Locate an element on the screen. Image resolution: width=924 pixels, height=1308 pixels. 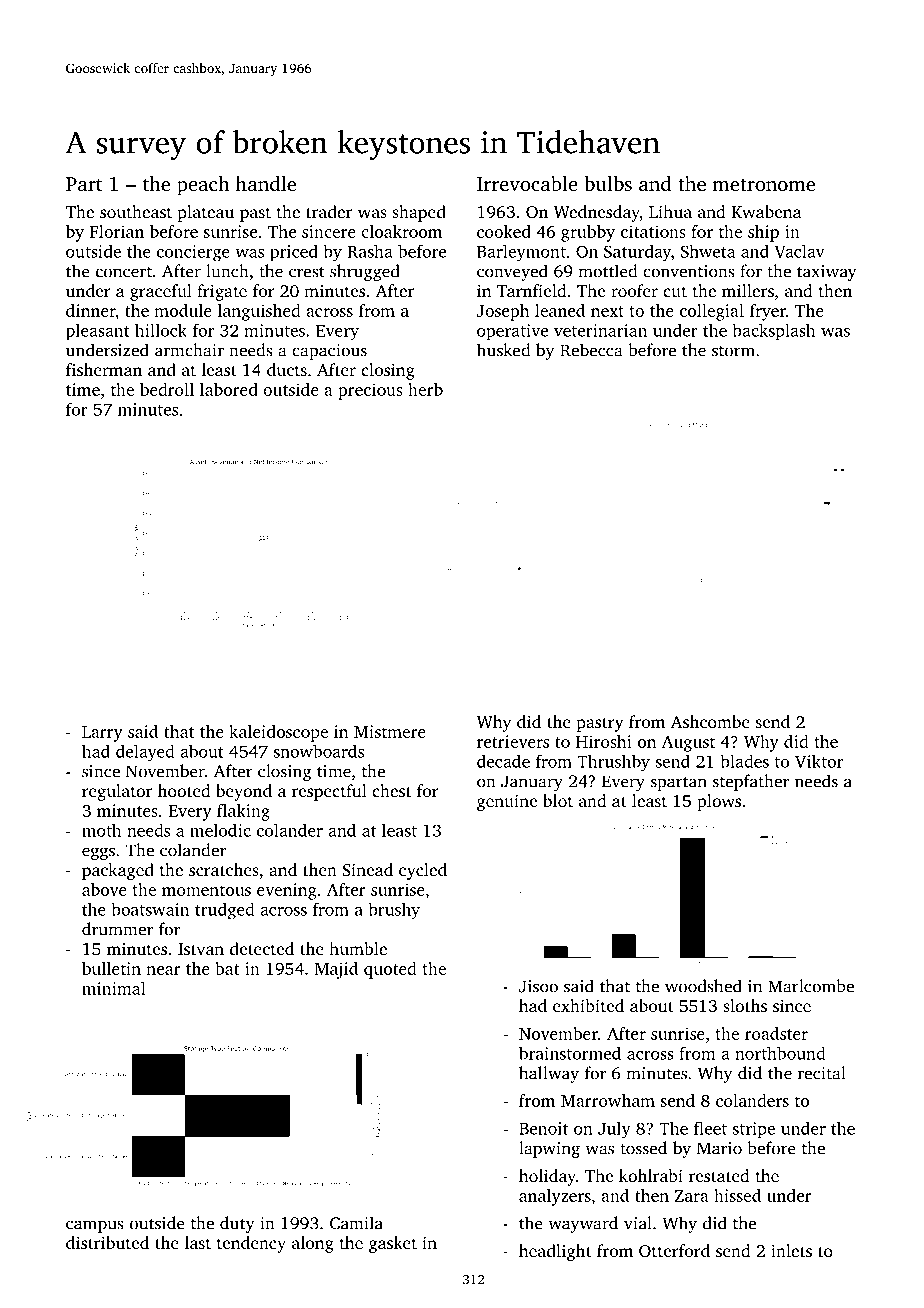
Irrevocable is located at coordinates (527, 183).
